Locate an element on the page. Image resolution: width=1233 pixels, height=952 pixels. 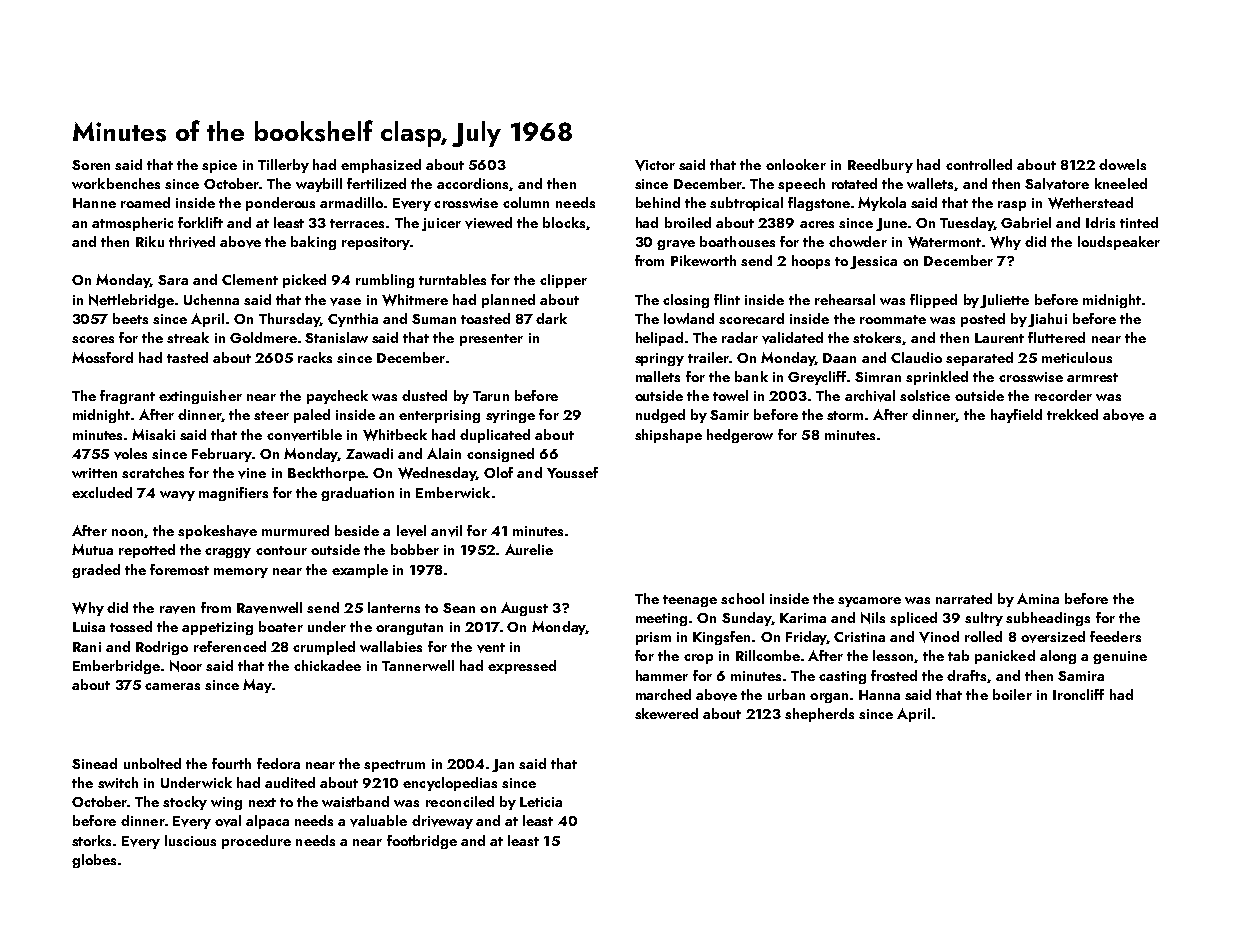
driveway is located at coordinates (442, 822).
